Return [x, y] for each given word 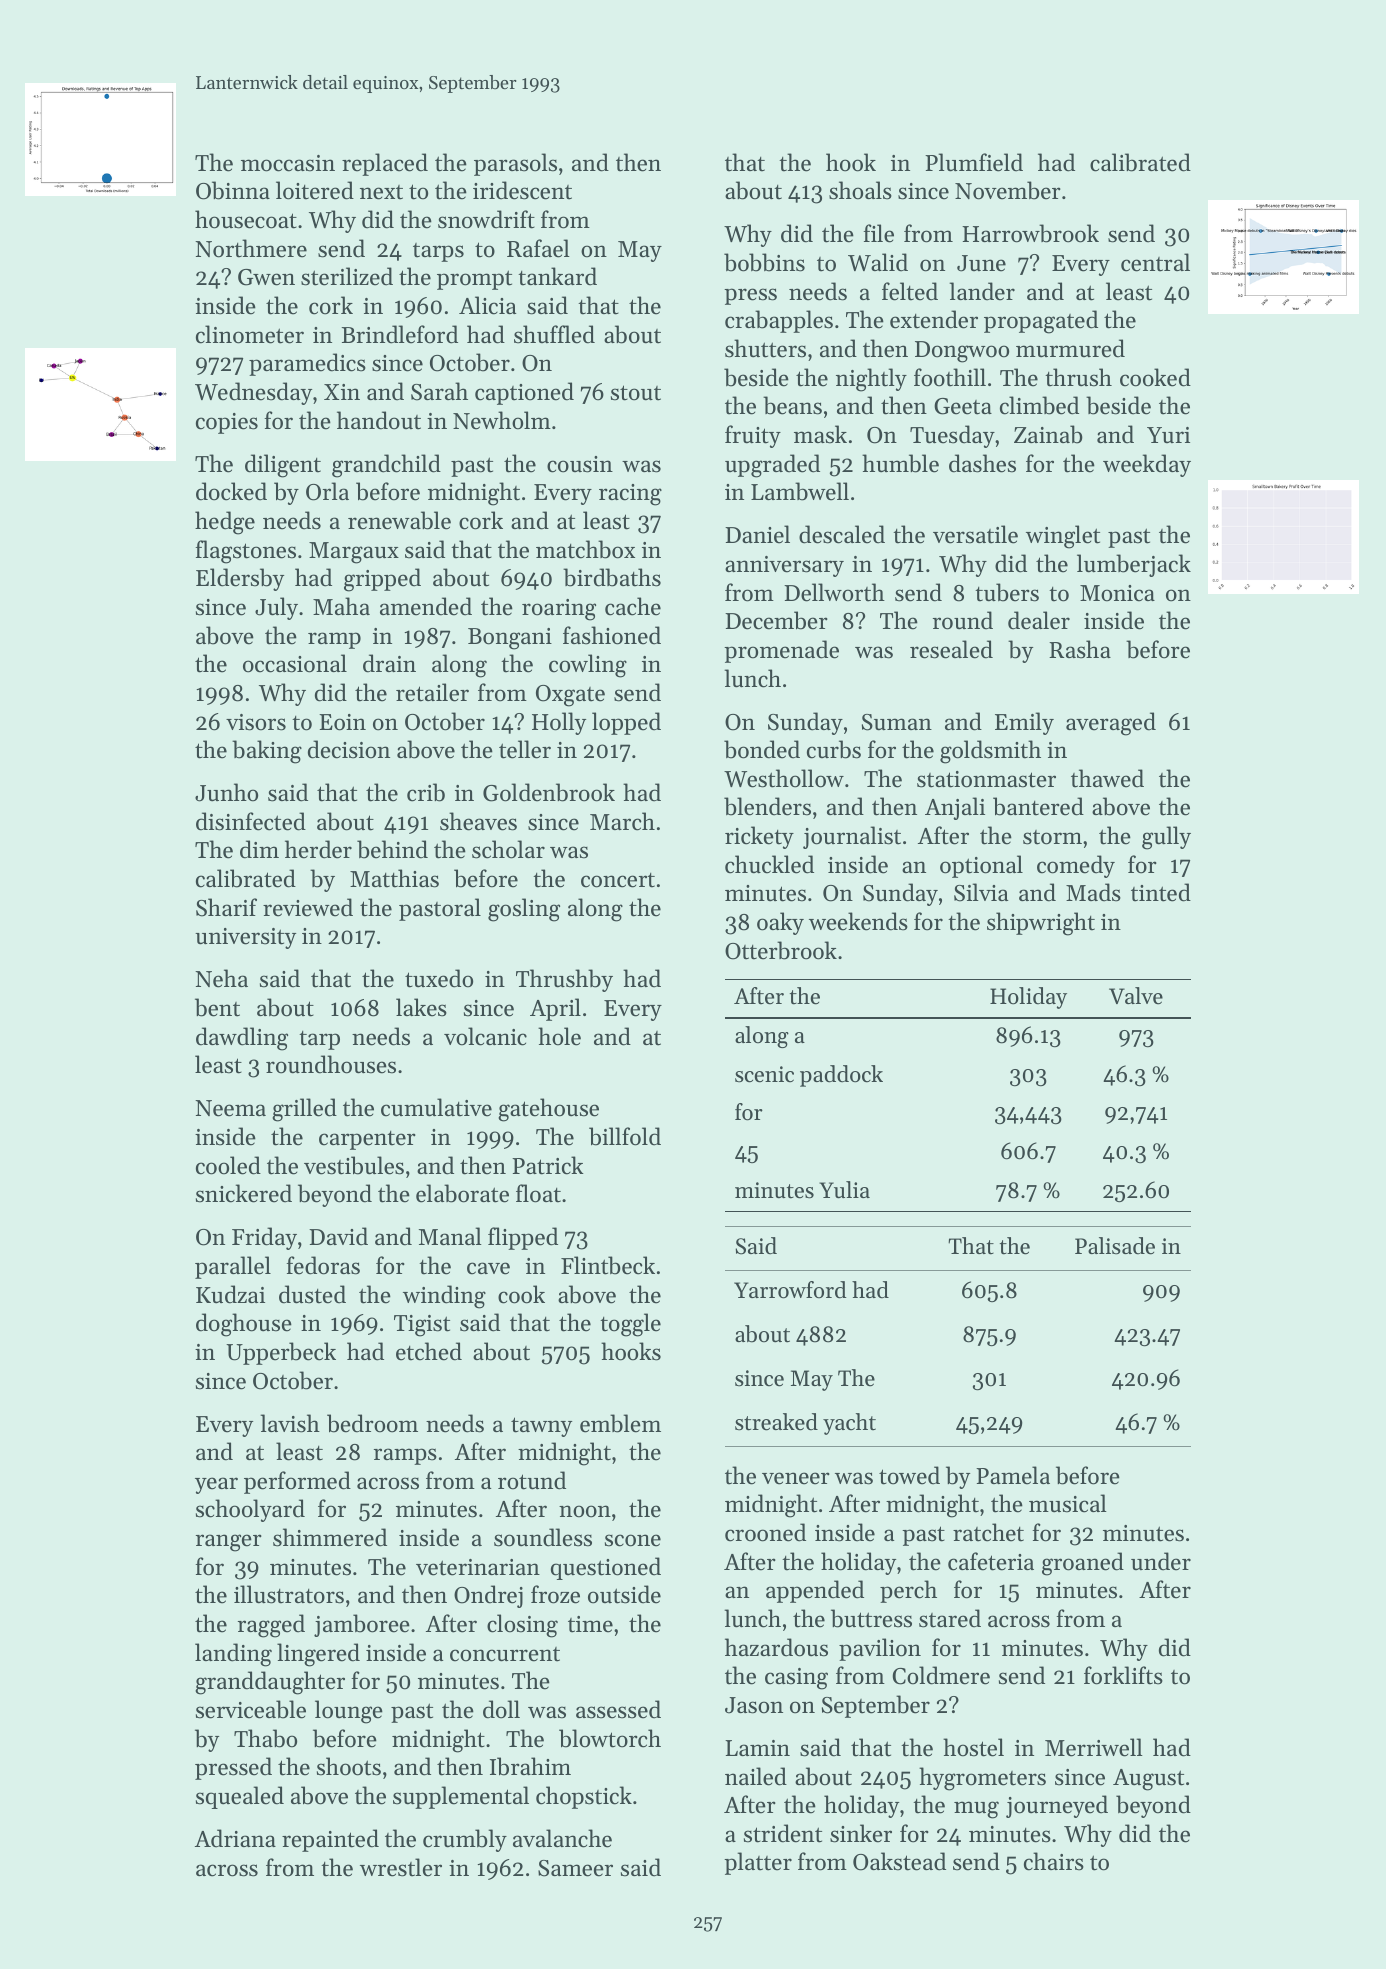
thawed [1107, 778]
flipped [523, 1238]
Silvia [981, 892]
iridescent [522, 190]
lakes [421, 1007]
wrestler [401, 1867]
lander [982, 291]
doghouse [244, 1325]
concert [618, 880]
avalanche [562, 1838]
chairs [1054, 1861]
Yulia [844, 1190]
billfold [625, 1136]
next [381, 192]
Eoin [342, 722]
